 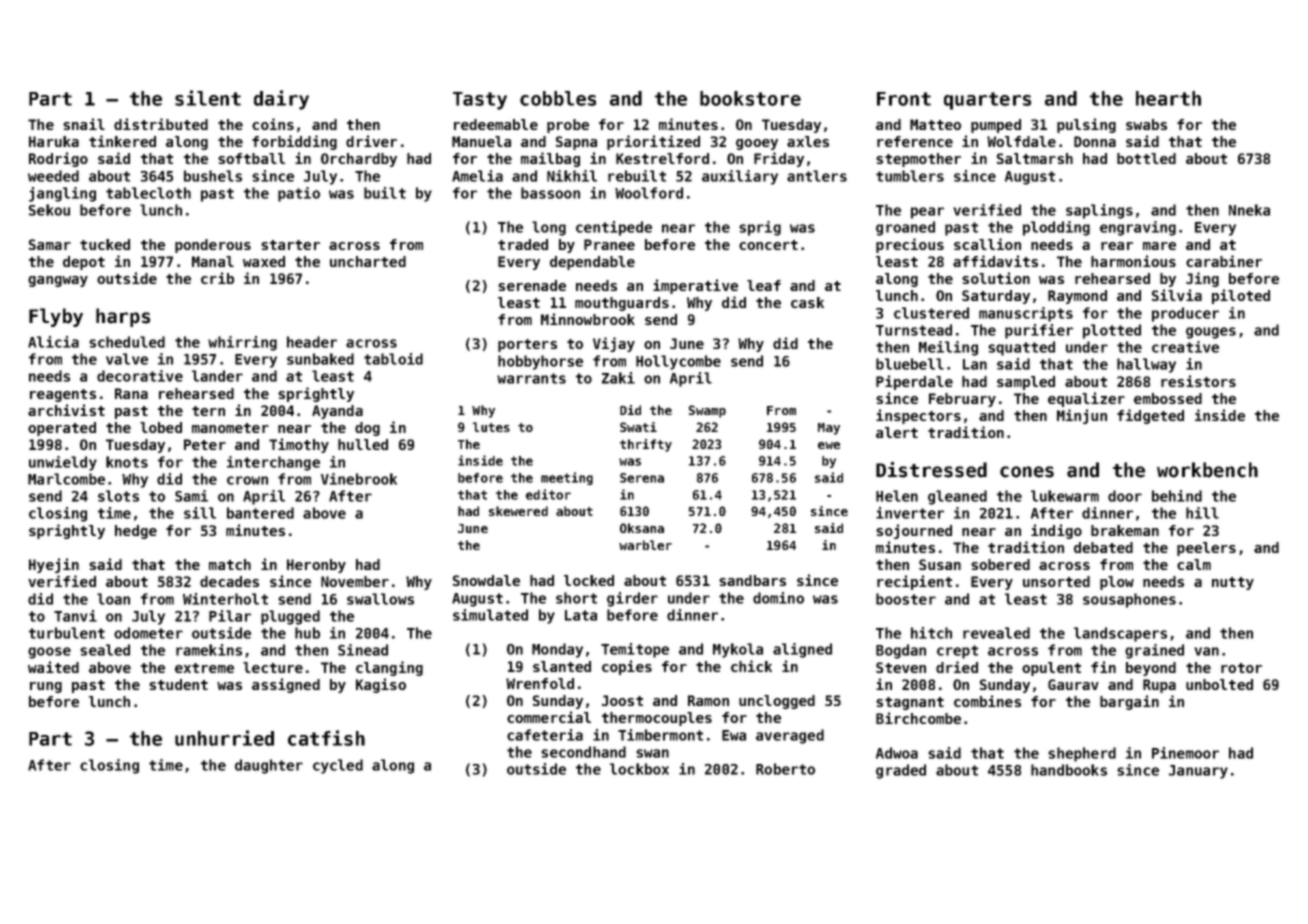 What do you see at coordinates (1207, 470) in the image?
I see `workbench` at bounding box center [1207, 470].
